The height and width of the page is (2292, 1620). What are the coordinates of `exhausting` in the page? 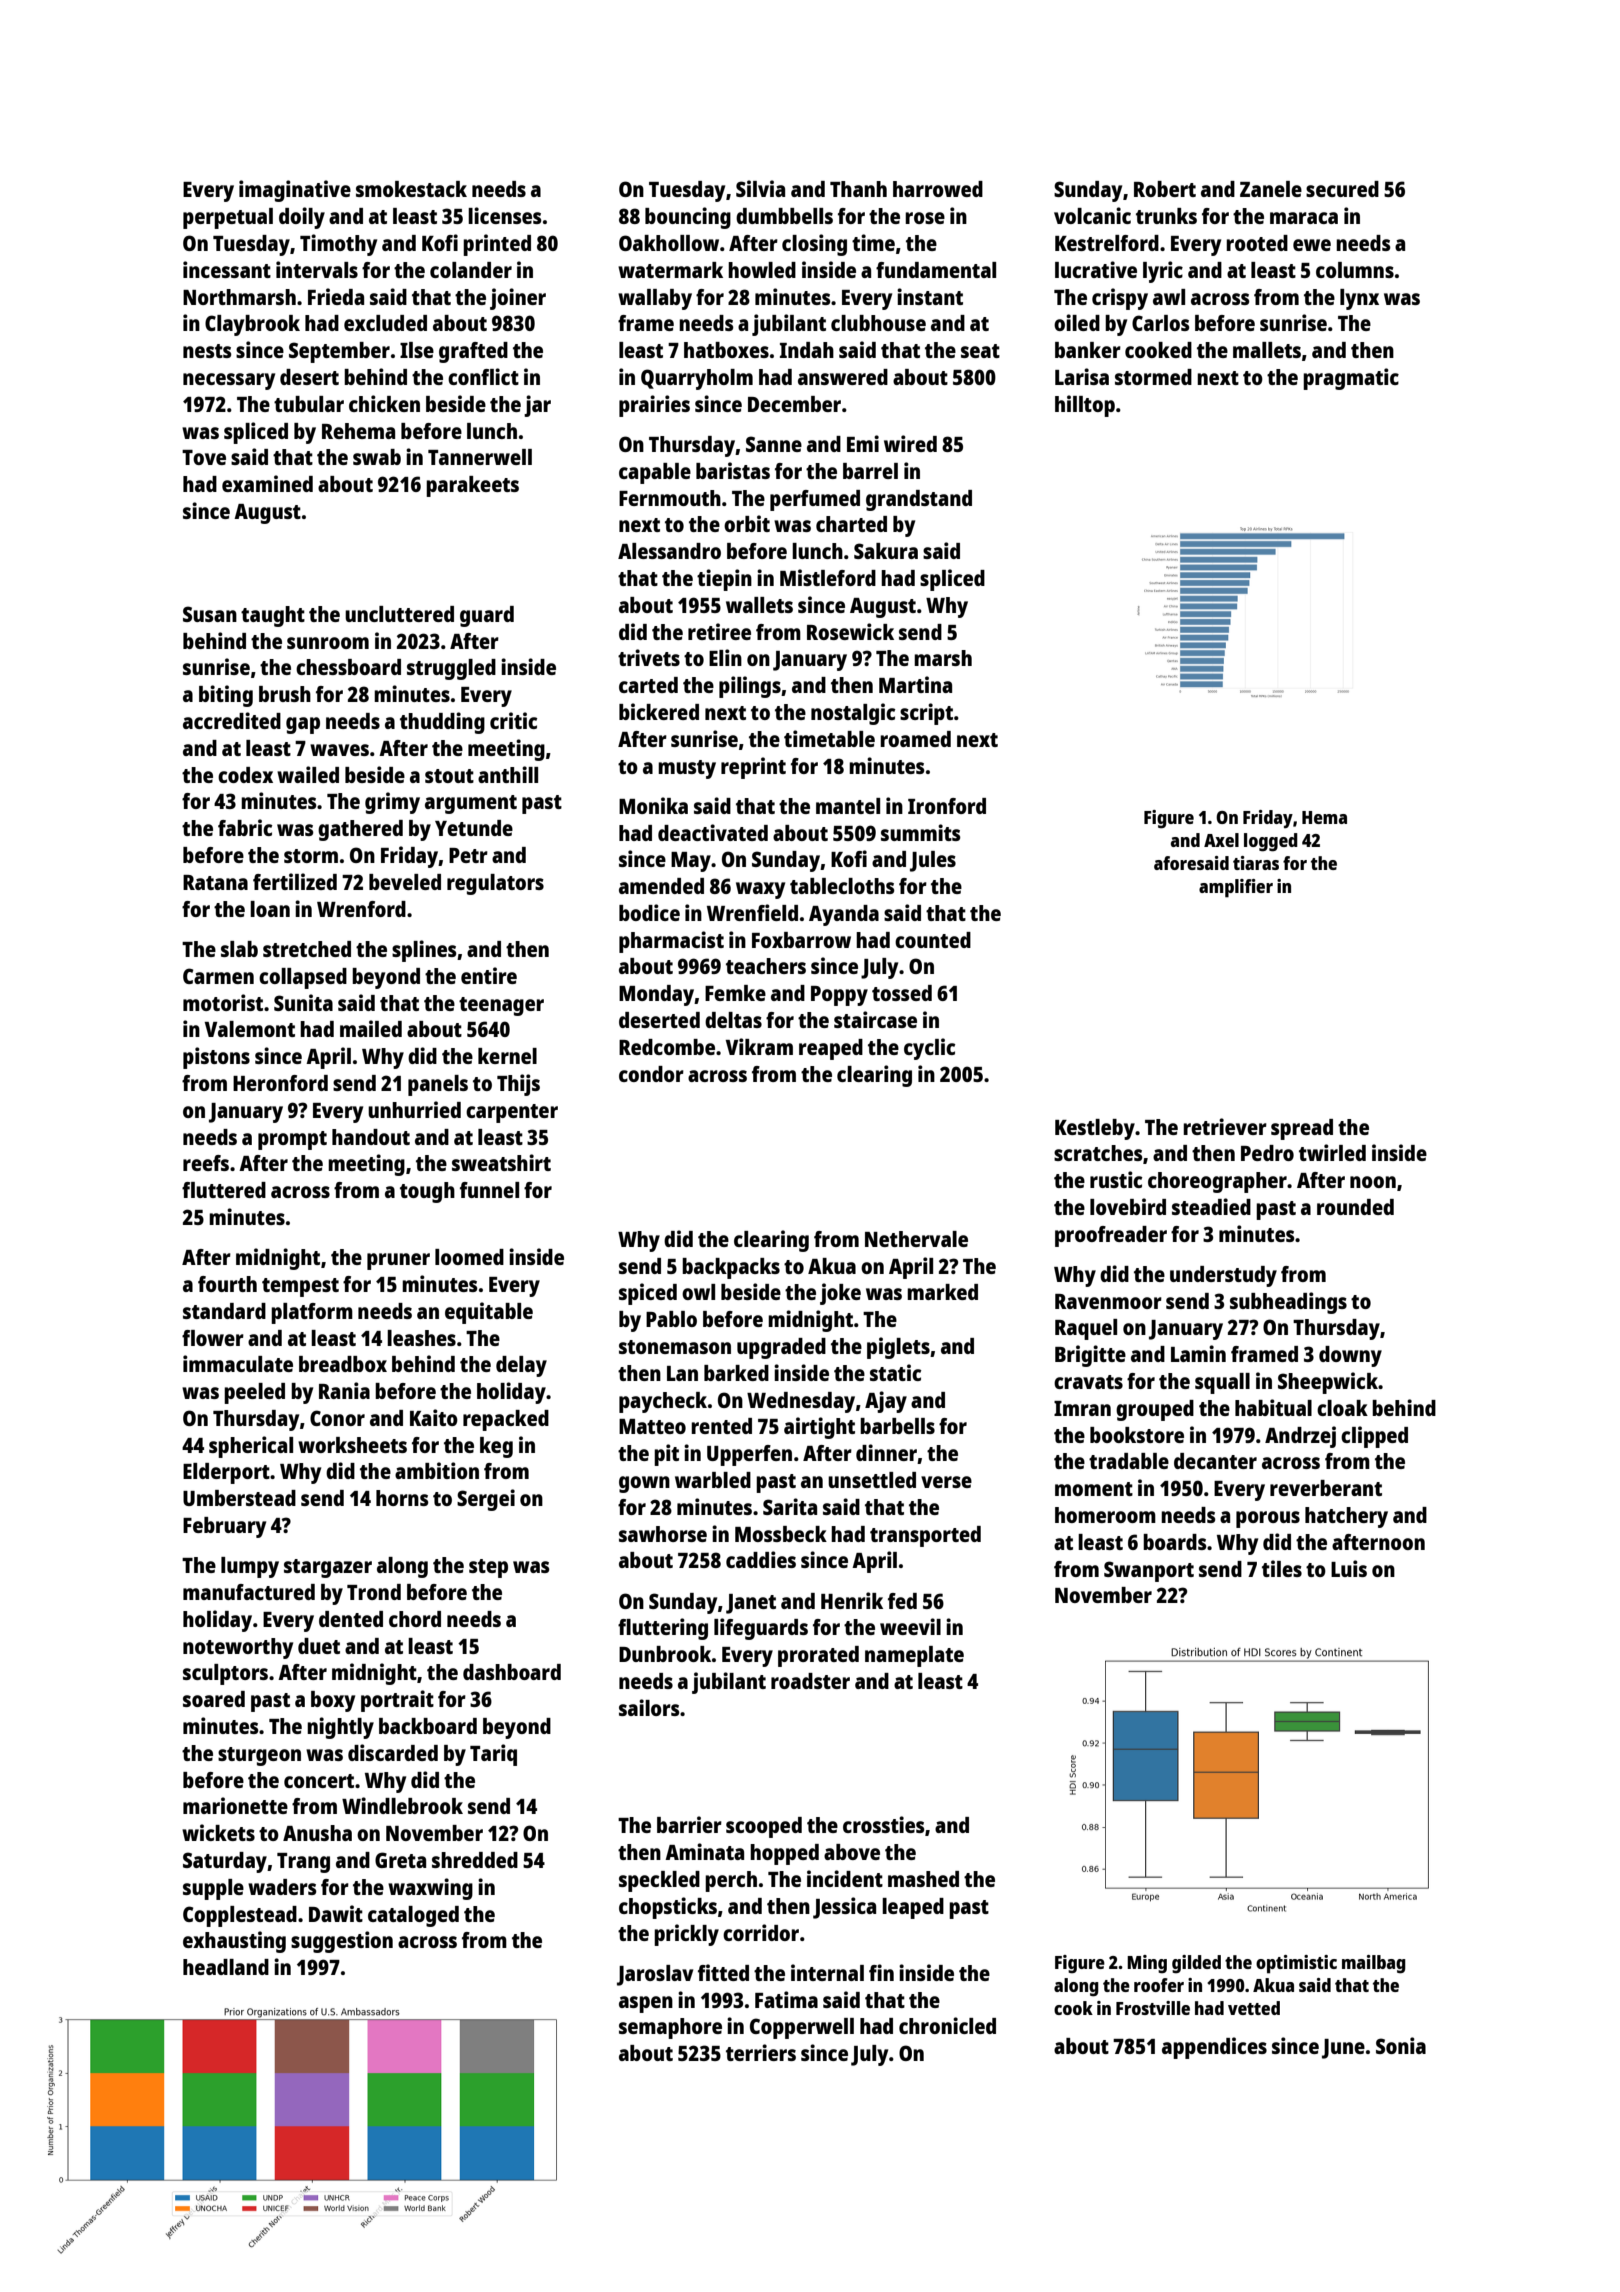 It's located at (234, 1942).
